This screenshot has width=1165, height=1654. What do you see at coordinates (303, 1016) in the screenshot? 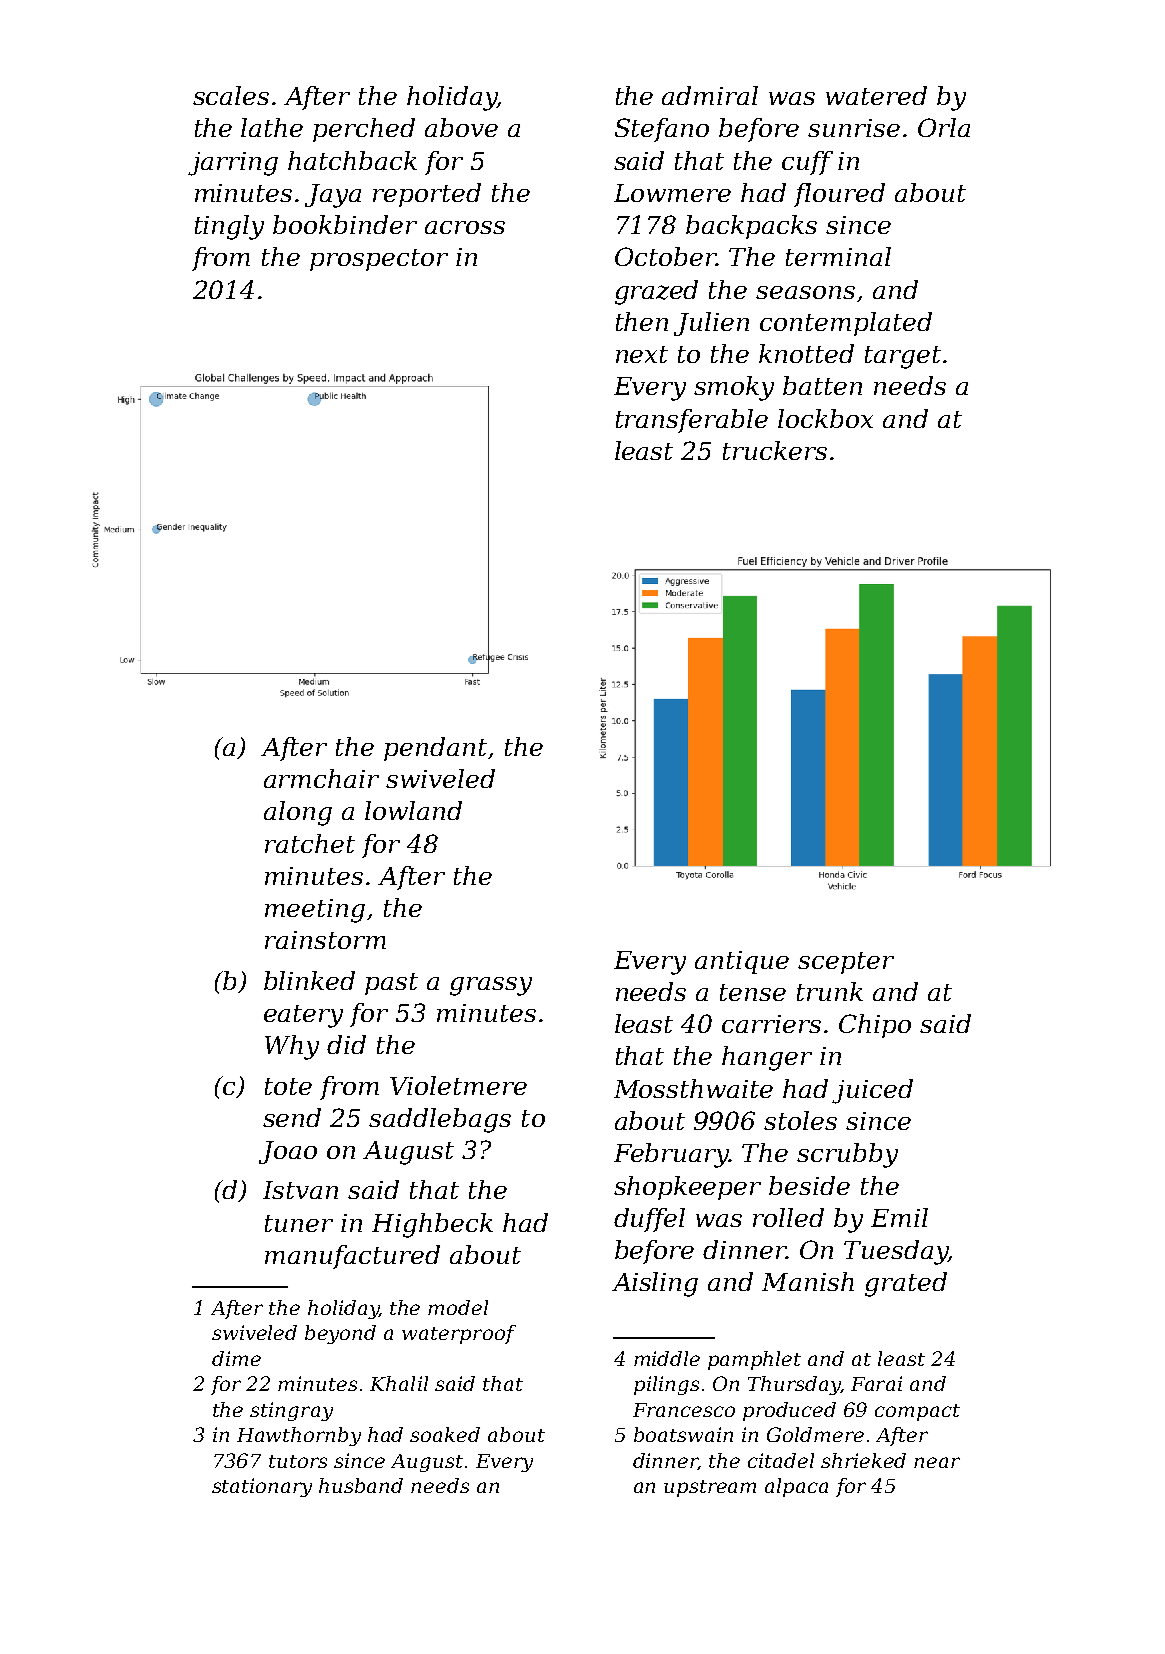
I see `eatery` at bounding box center [303, 1016].
